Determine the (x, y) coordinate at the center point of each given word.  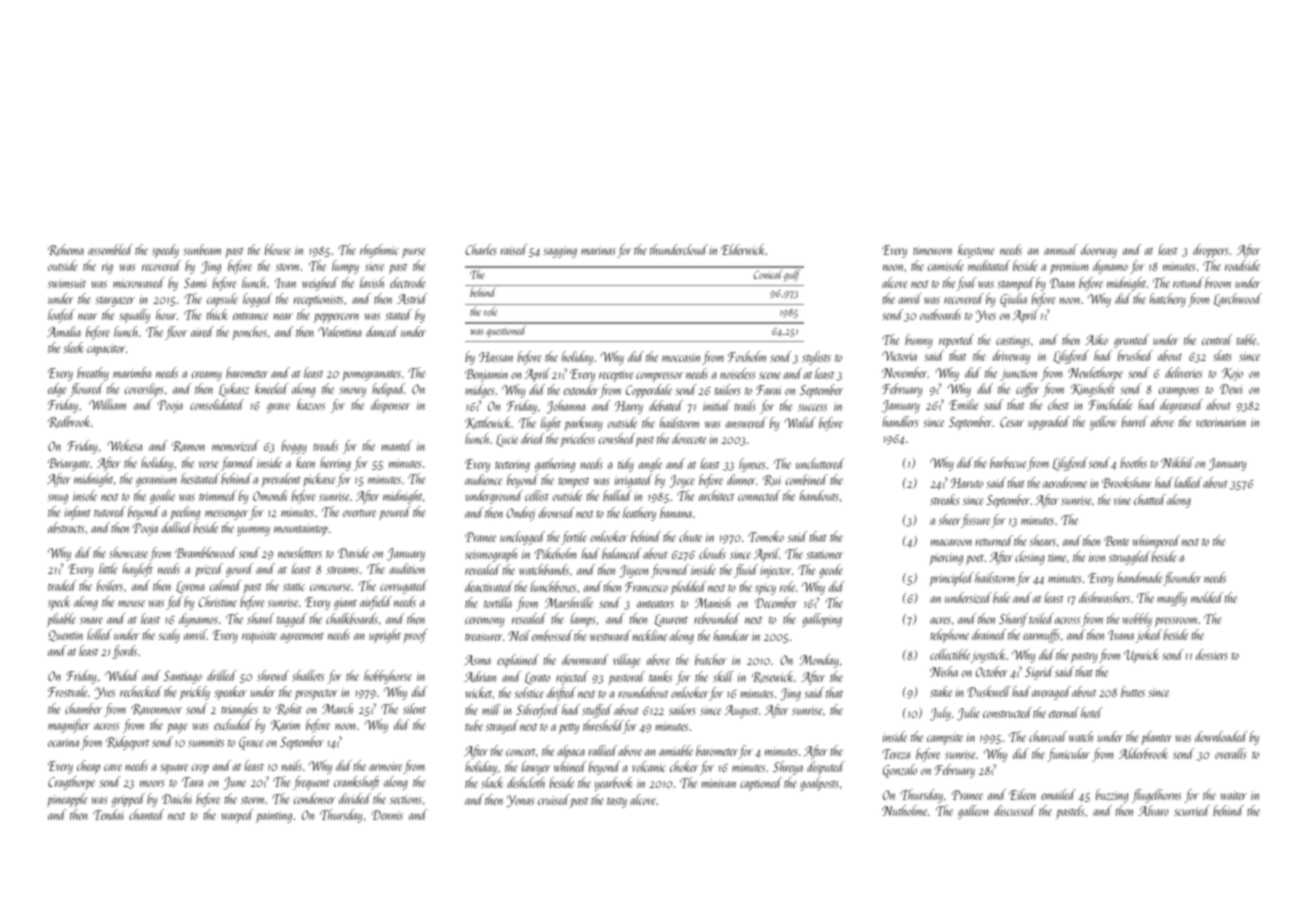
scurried (1192, 810)
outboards (940, 314)
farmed (237, 464)
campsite (945, 739)
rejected (572, 678)
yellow (1103, 423)
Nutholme (904, 810)
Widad (122, 675)
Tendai (108, 814)
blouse (278, 249)
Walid (800, 422)
